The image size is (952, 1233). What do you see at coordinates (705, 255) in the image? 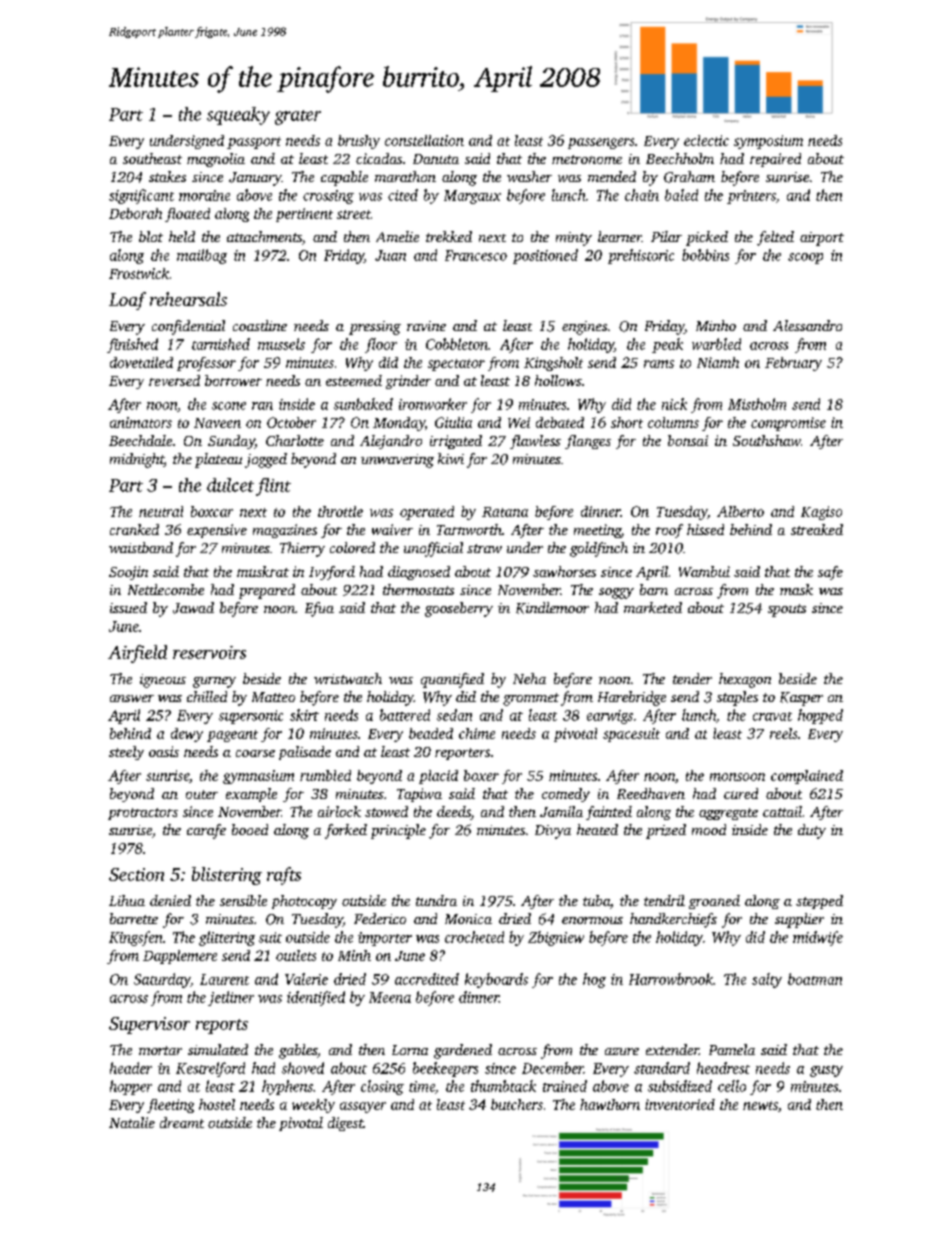
I see `bobbins` at bounding box center [705, 255].
